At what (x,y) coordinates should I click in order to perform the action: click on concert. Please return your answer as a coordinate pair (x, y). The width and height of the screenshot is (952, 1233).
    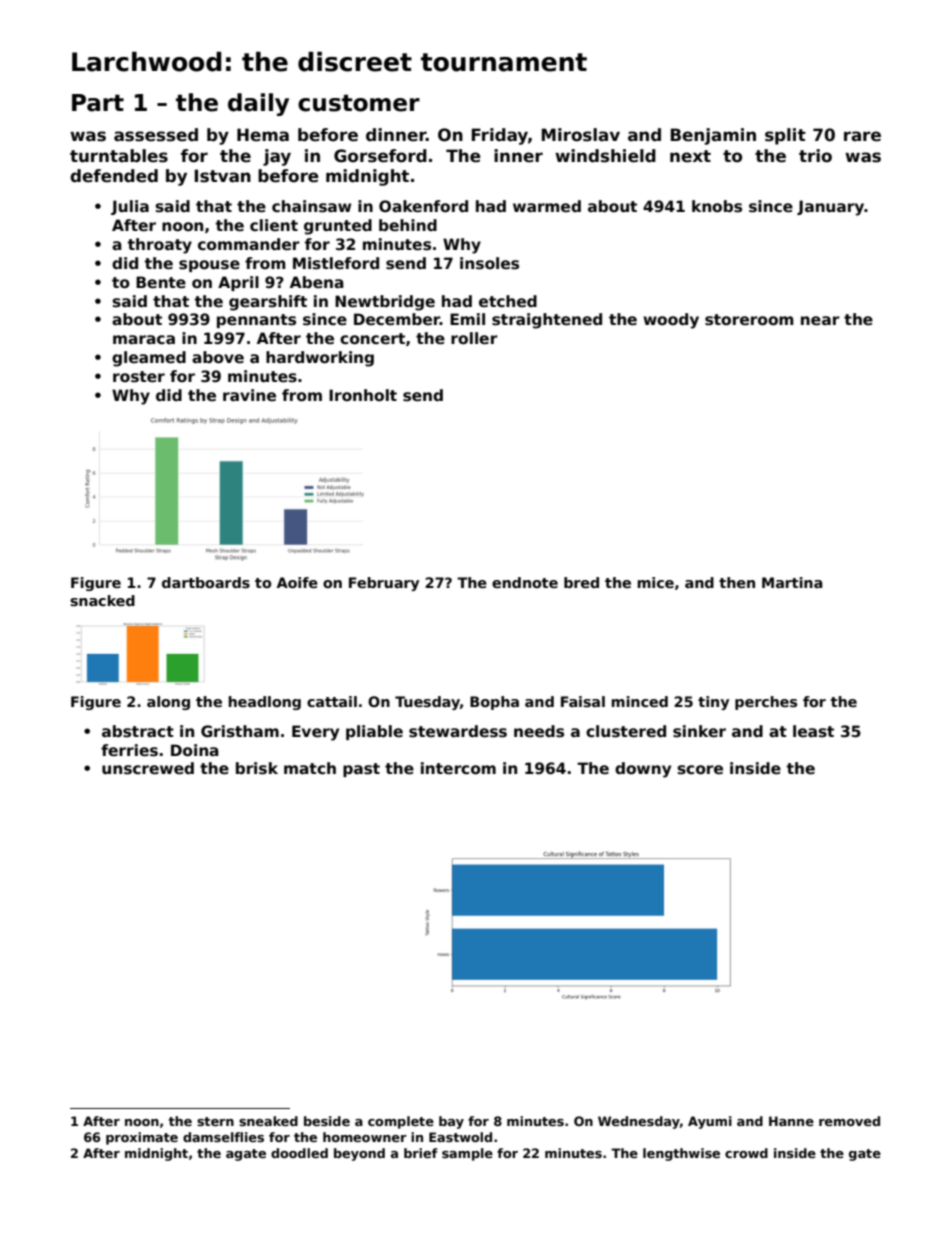
    Looking at the image, I should click on (372, 338).
